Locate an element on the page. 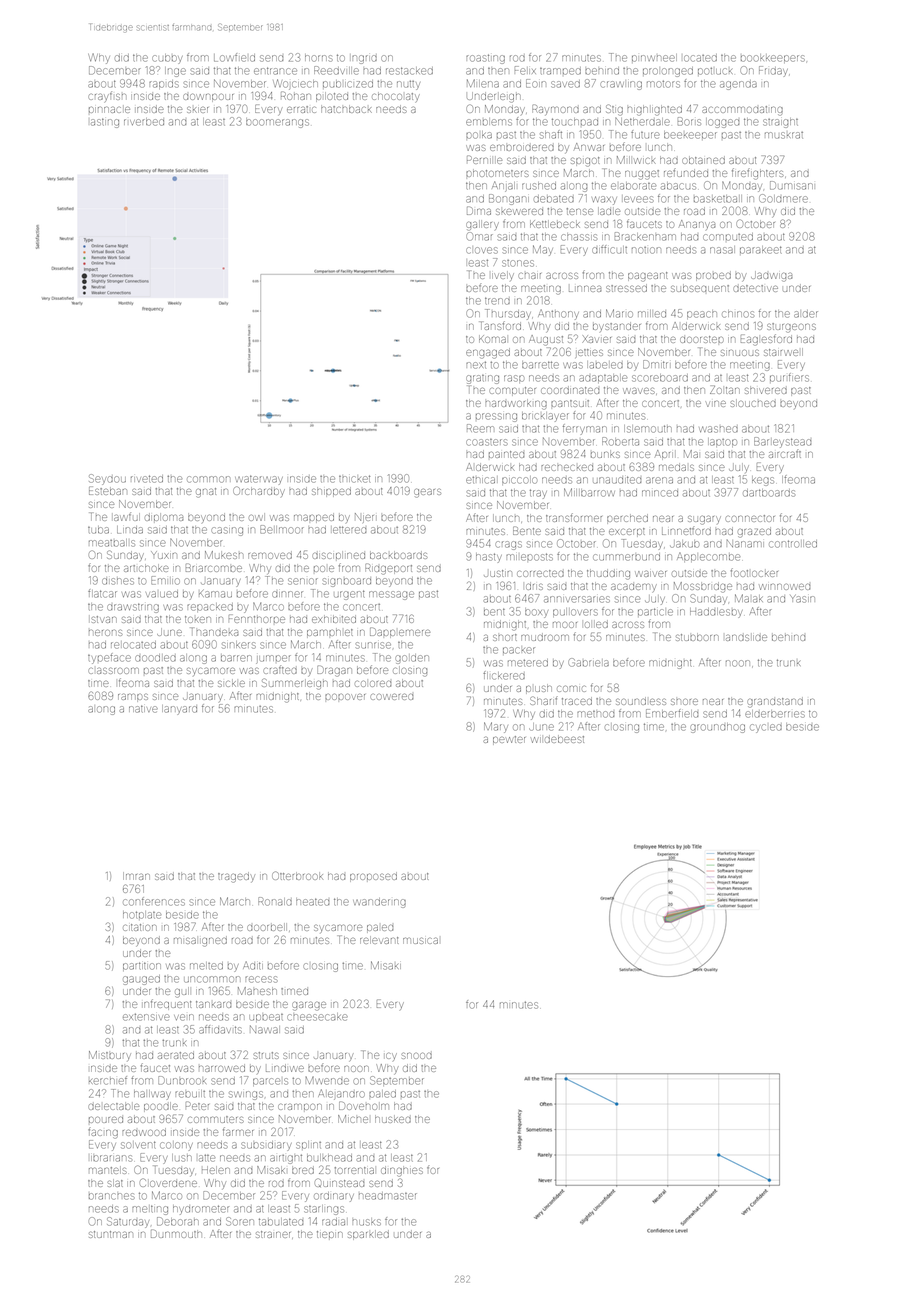 The height and width of the image is (1316, 908). pinwheel is located at coordinates (654, 58).
